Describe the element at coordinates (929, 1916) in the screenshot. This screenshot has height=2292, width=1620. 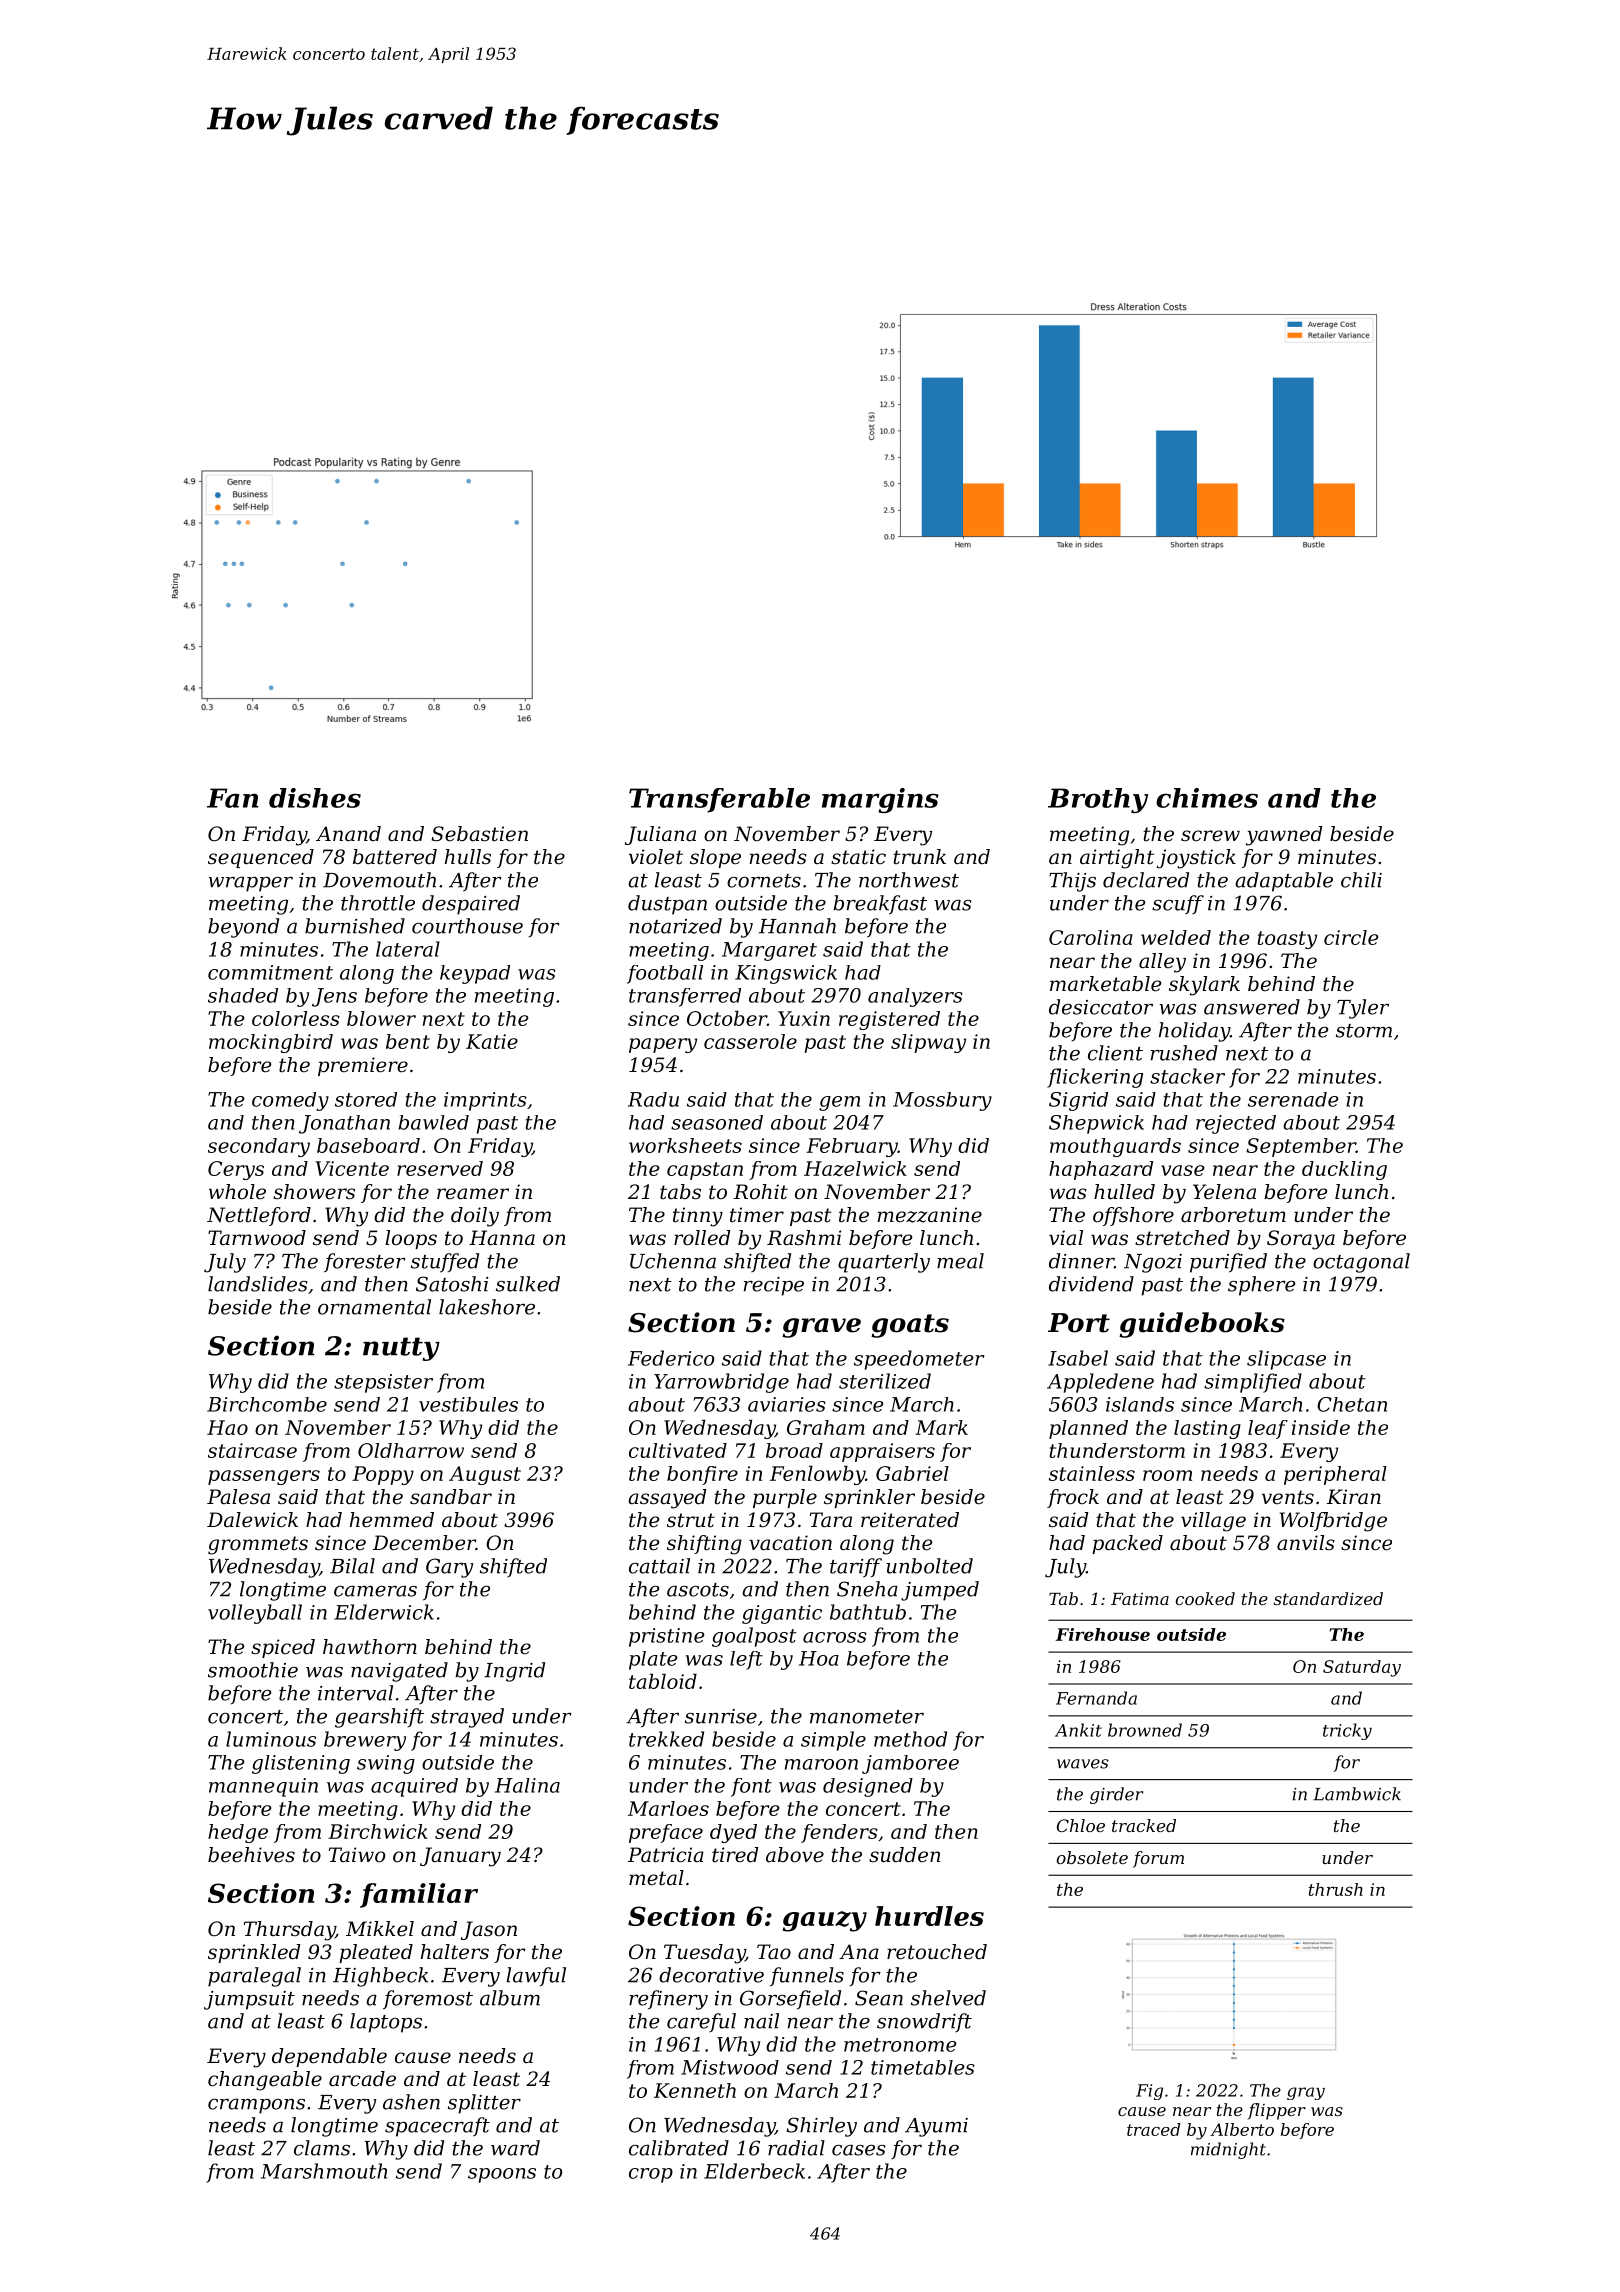
I see `hurdles` at that location.
